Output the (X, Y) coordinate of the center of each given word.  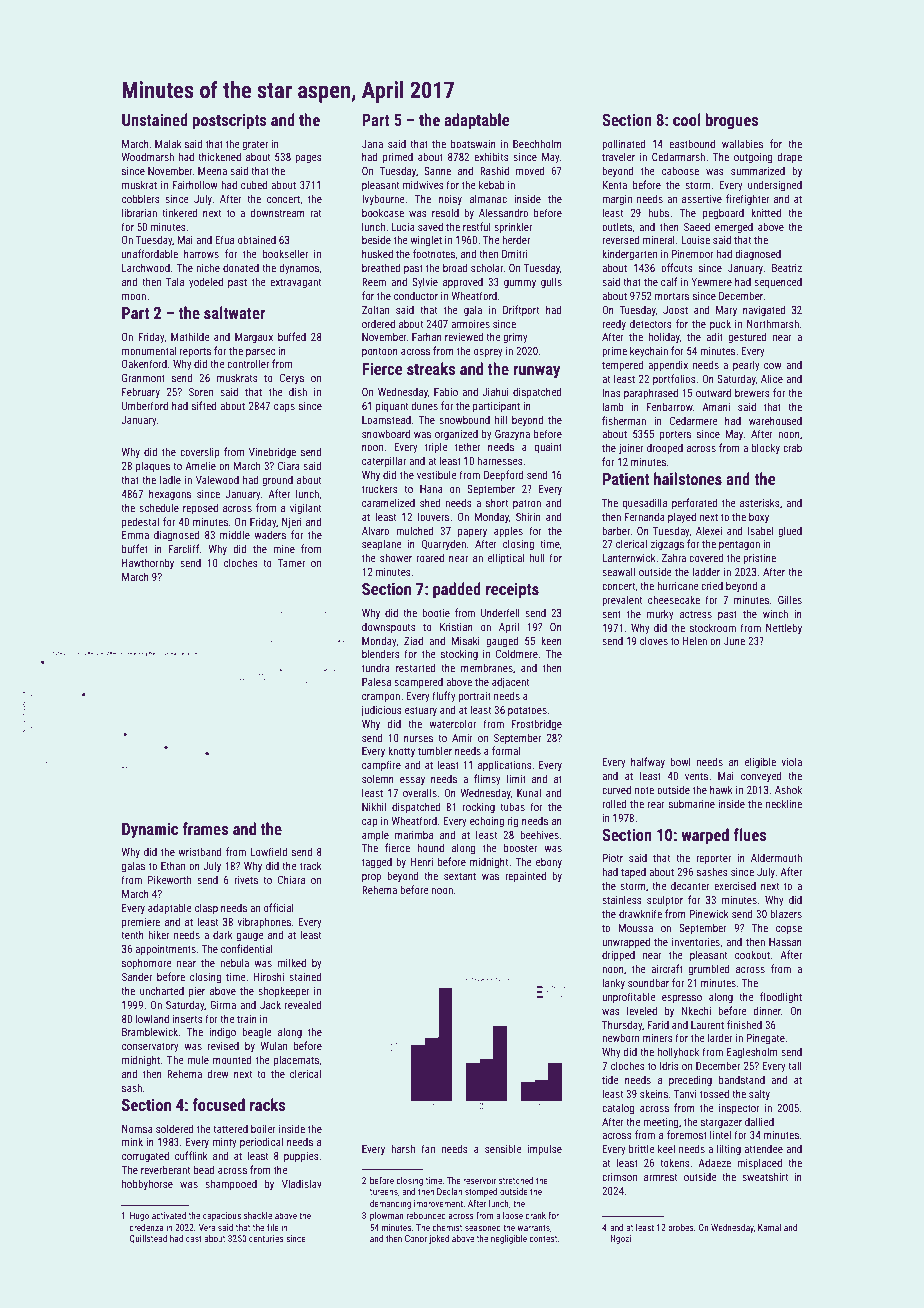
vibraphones (264, 922)
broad (455, 267)
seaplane (382, 544)
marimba (414, 834)
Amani (716, 407)
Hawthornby (148, 563)
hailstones (688, 478)
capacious (222, 1216)
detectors (651, 323)
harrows (201, 253)
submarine (692, 803)
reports (195, 352)
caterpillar (384, 461)
